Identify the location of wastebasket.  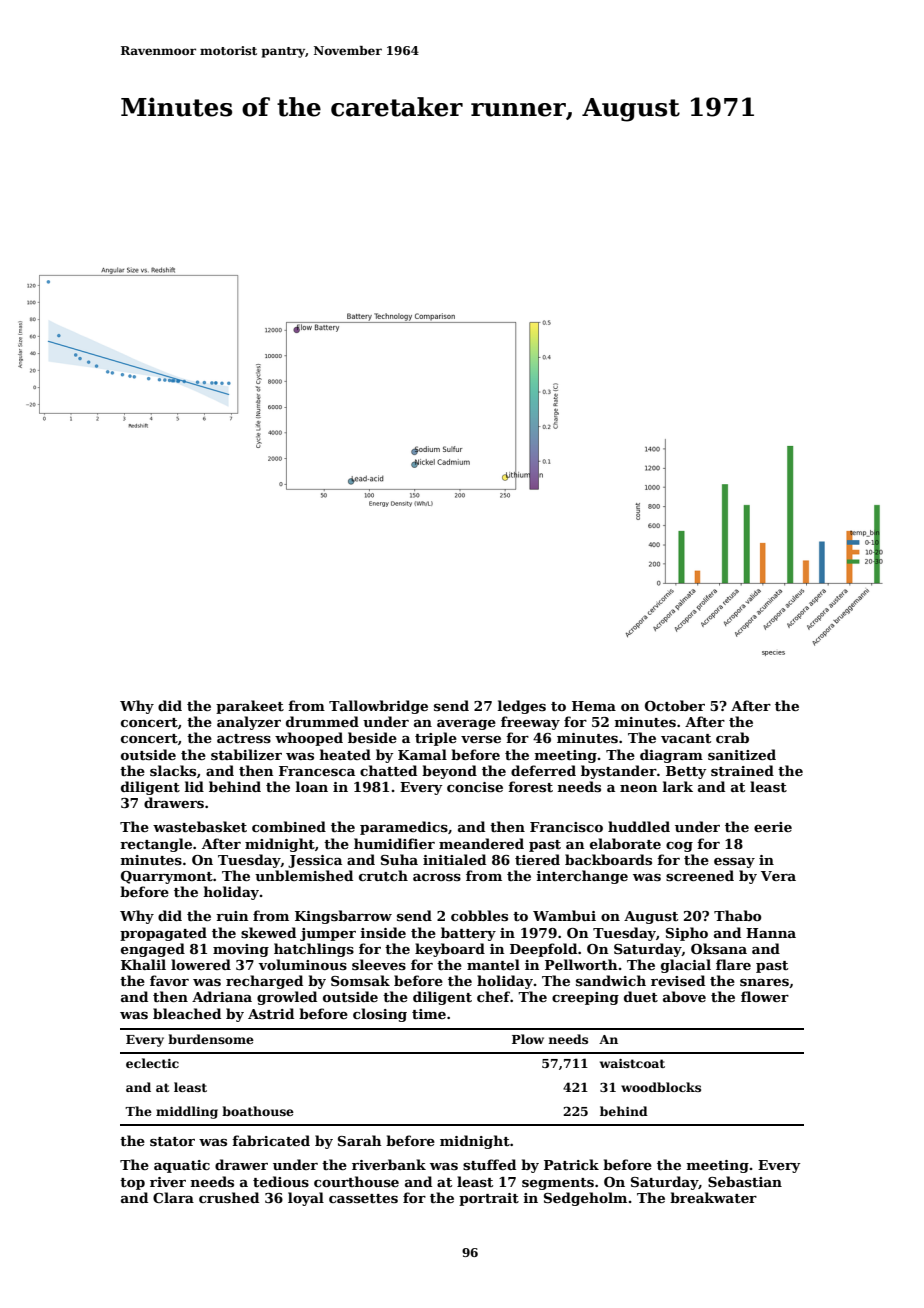
(200, 826).
